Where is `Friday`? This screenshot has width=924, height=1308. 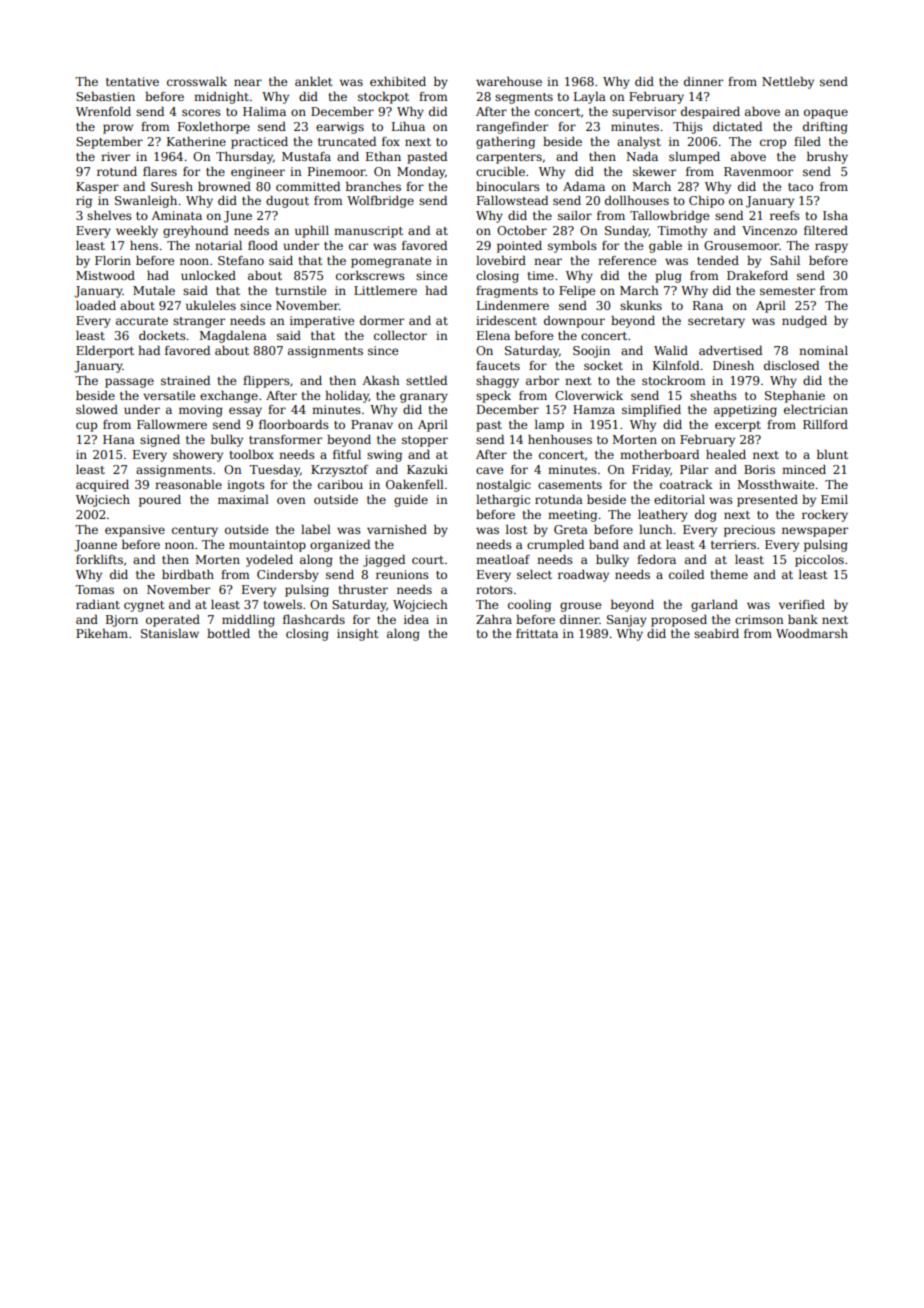 Friday is located at coordinates (651, 471).
